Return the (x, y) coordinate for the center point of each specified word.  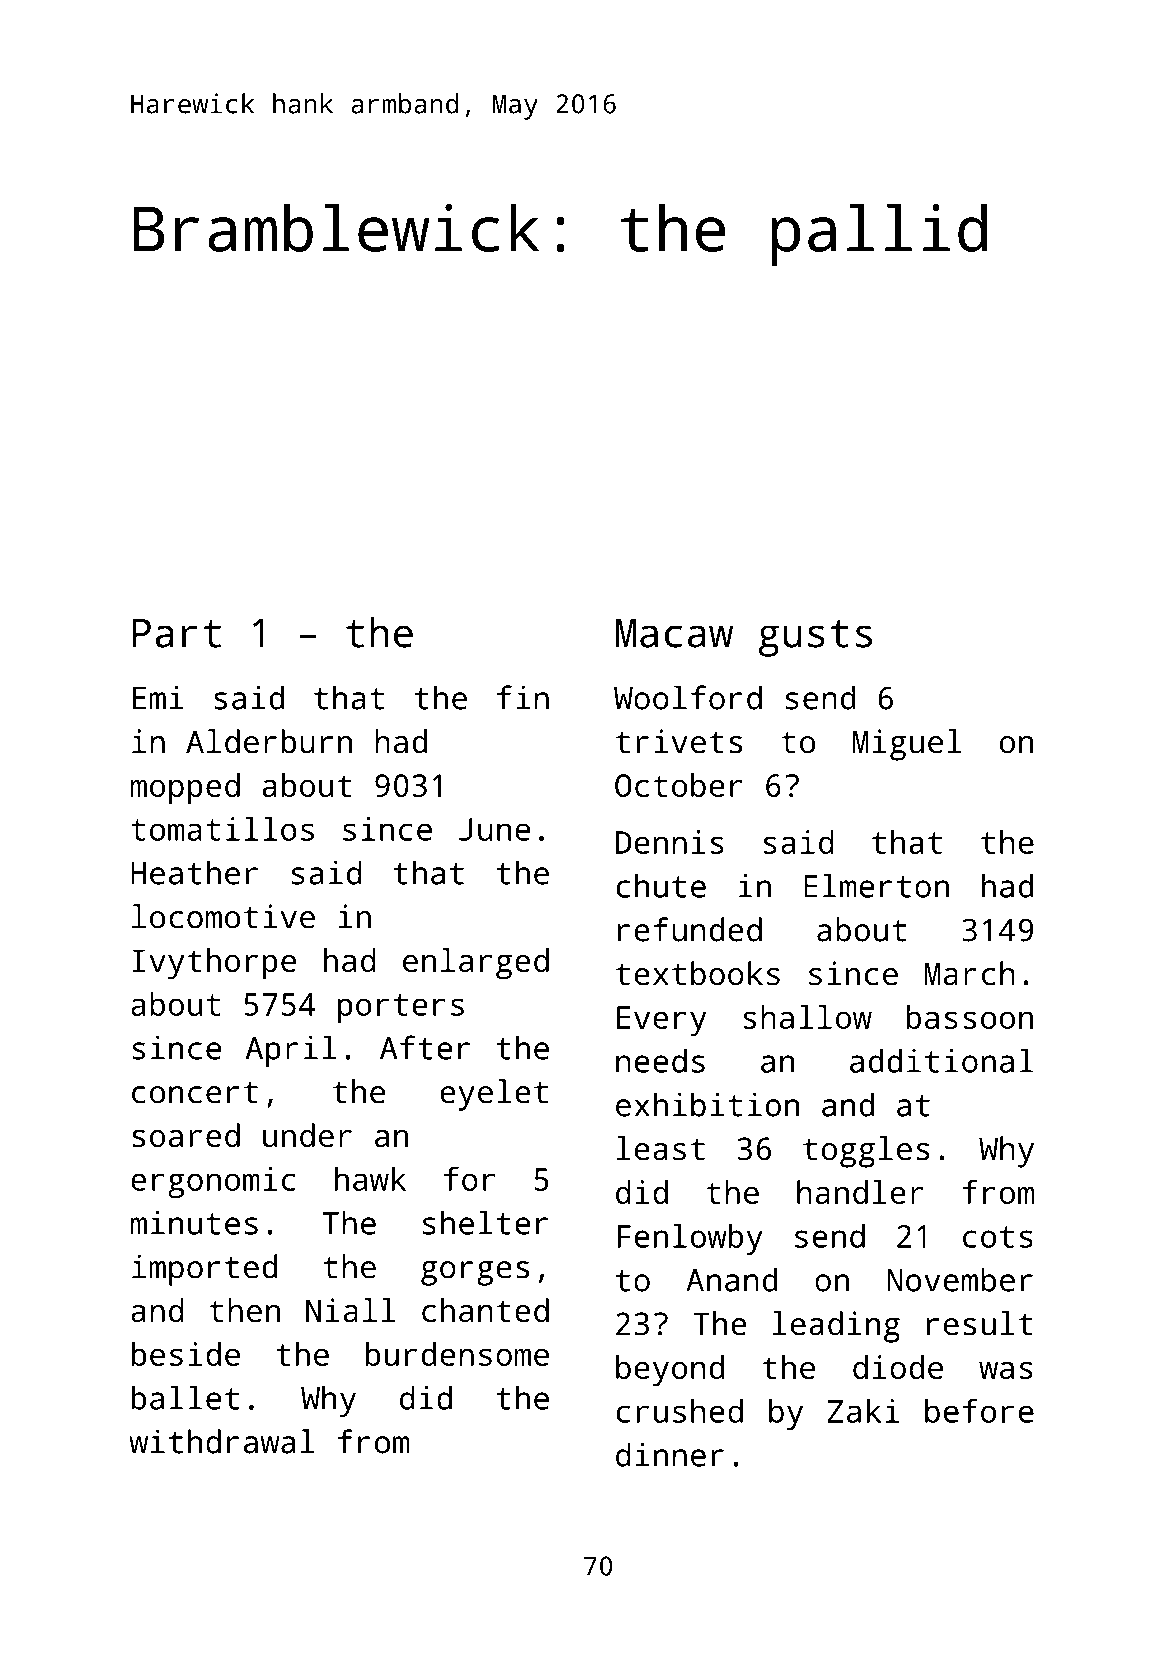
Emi (158, 697)
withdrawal (222, 1441)
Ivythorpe (214, 964)
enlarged (476, 964)
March (970, 973)
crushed (679, 1411)
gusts (815, 638)
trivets (679, 741)
